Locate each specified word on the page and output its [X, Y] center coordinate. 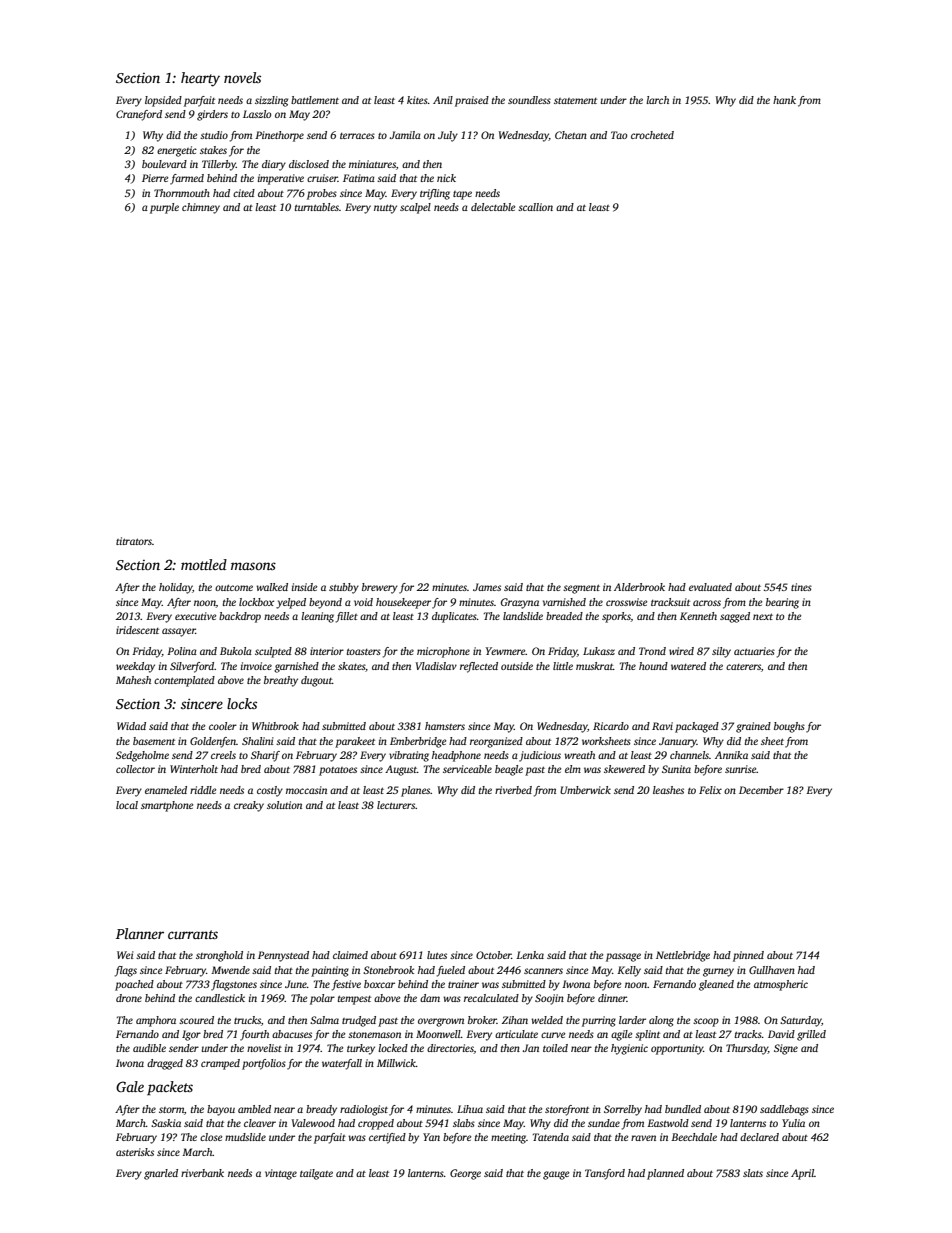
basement [154, 741]
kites [417, 100]
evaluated [710, 587]
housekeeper [403, 603]
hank [784, 100]
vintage [281, 1174]
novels [242, 77]
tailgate [316, 1174]
